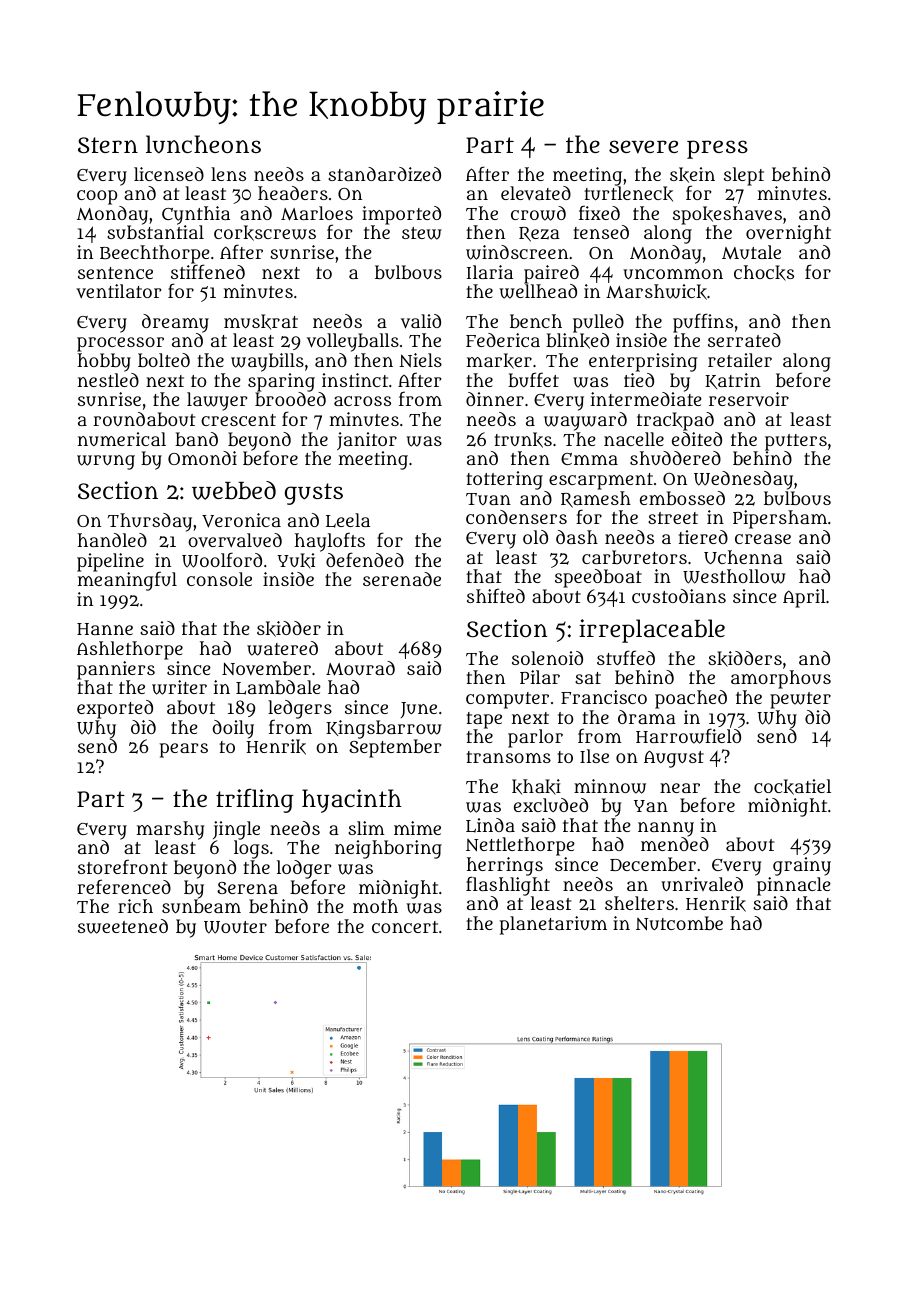 This page has width=908, height=1316. I want to click on slept, so click(744, 176).
